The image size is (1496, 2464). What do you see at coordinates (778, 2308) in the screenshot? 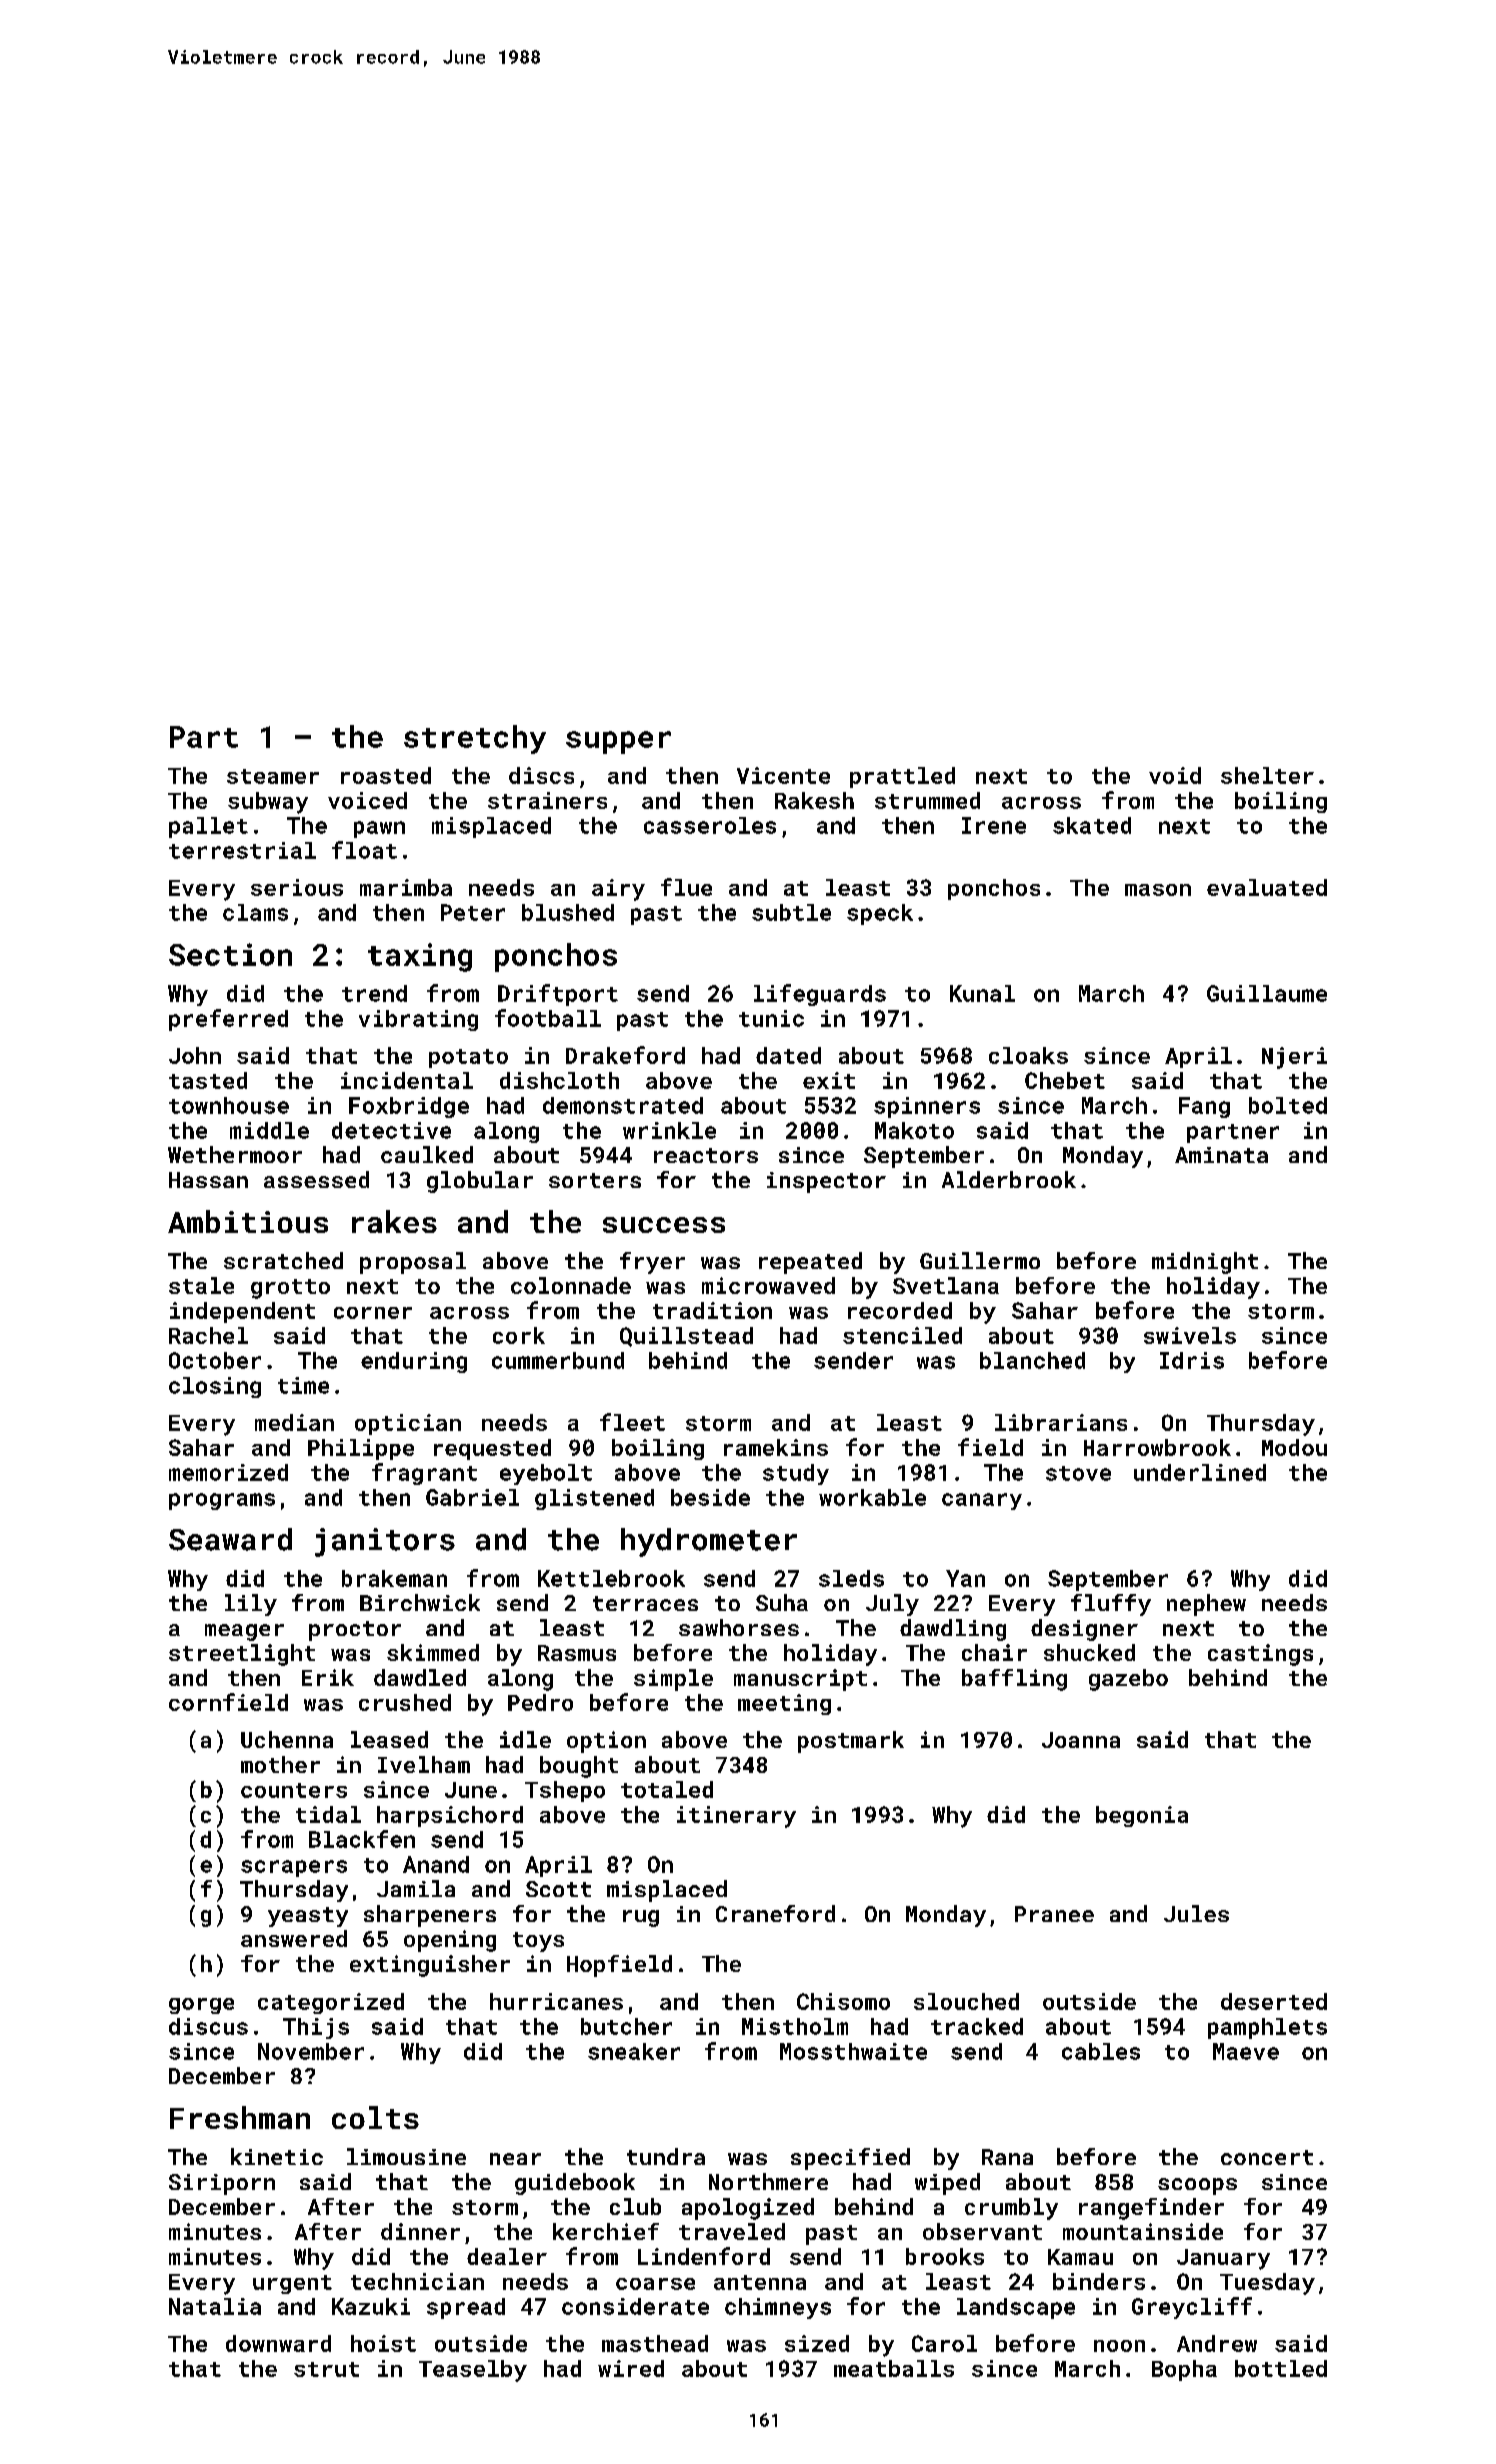
I see `chimneys` at bounding box center [778, 2308].
